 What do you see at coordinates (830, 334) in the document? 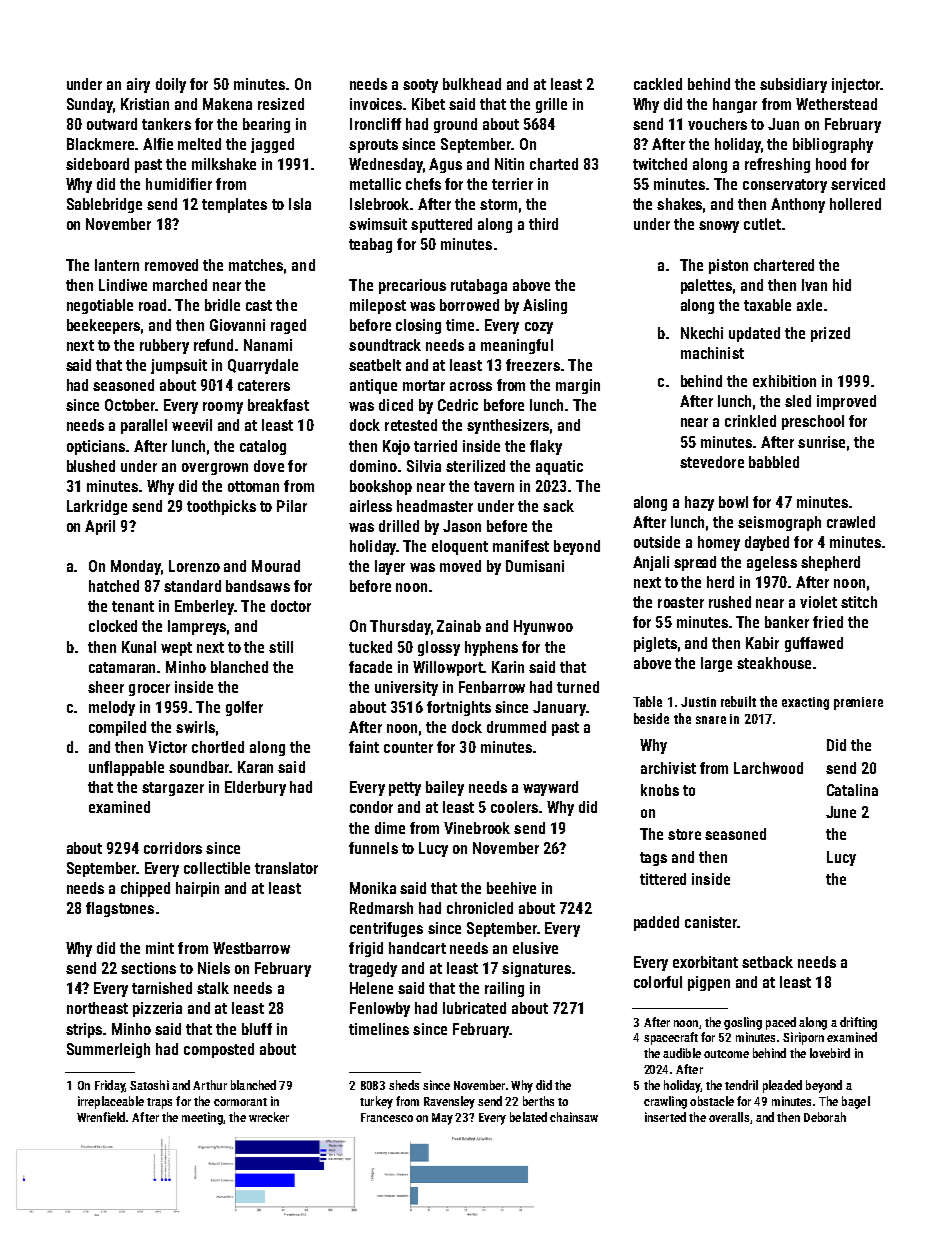
I see `prized` at bounding box center [830, 334].
